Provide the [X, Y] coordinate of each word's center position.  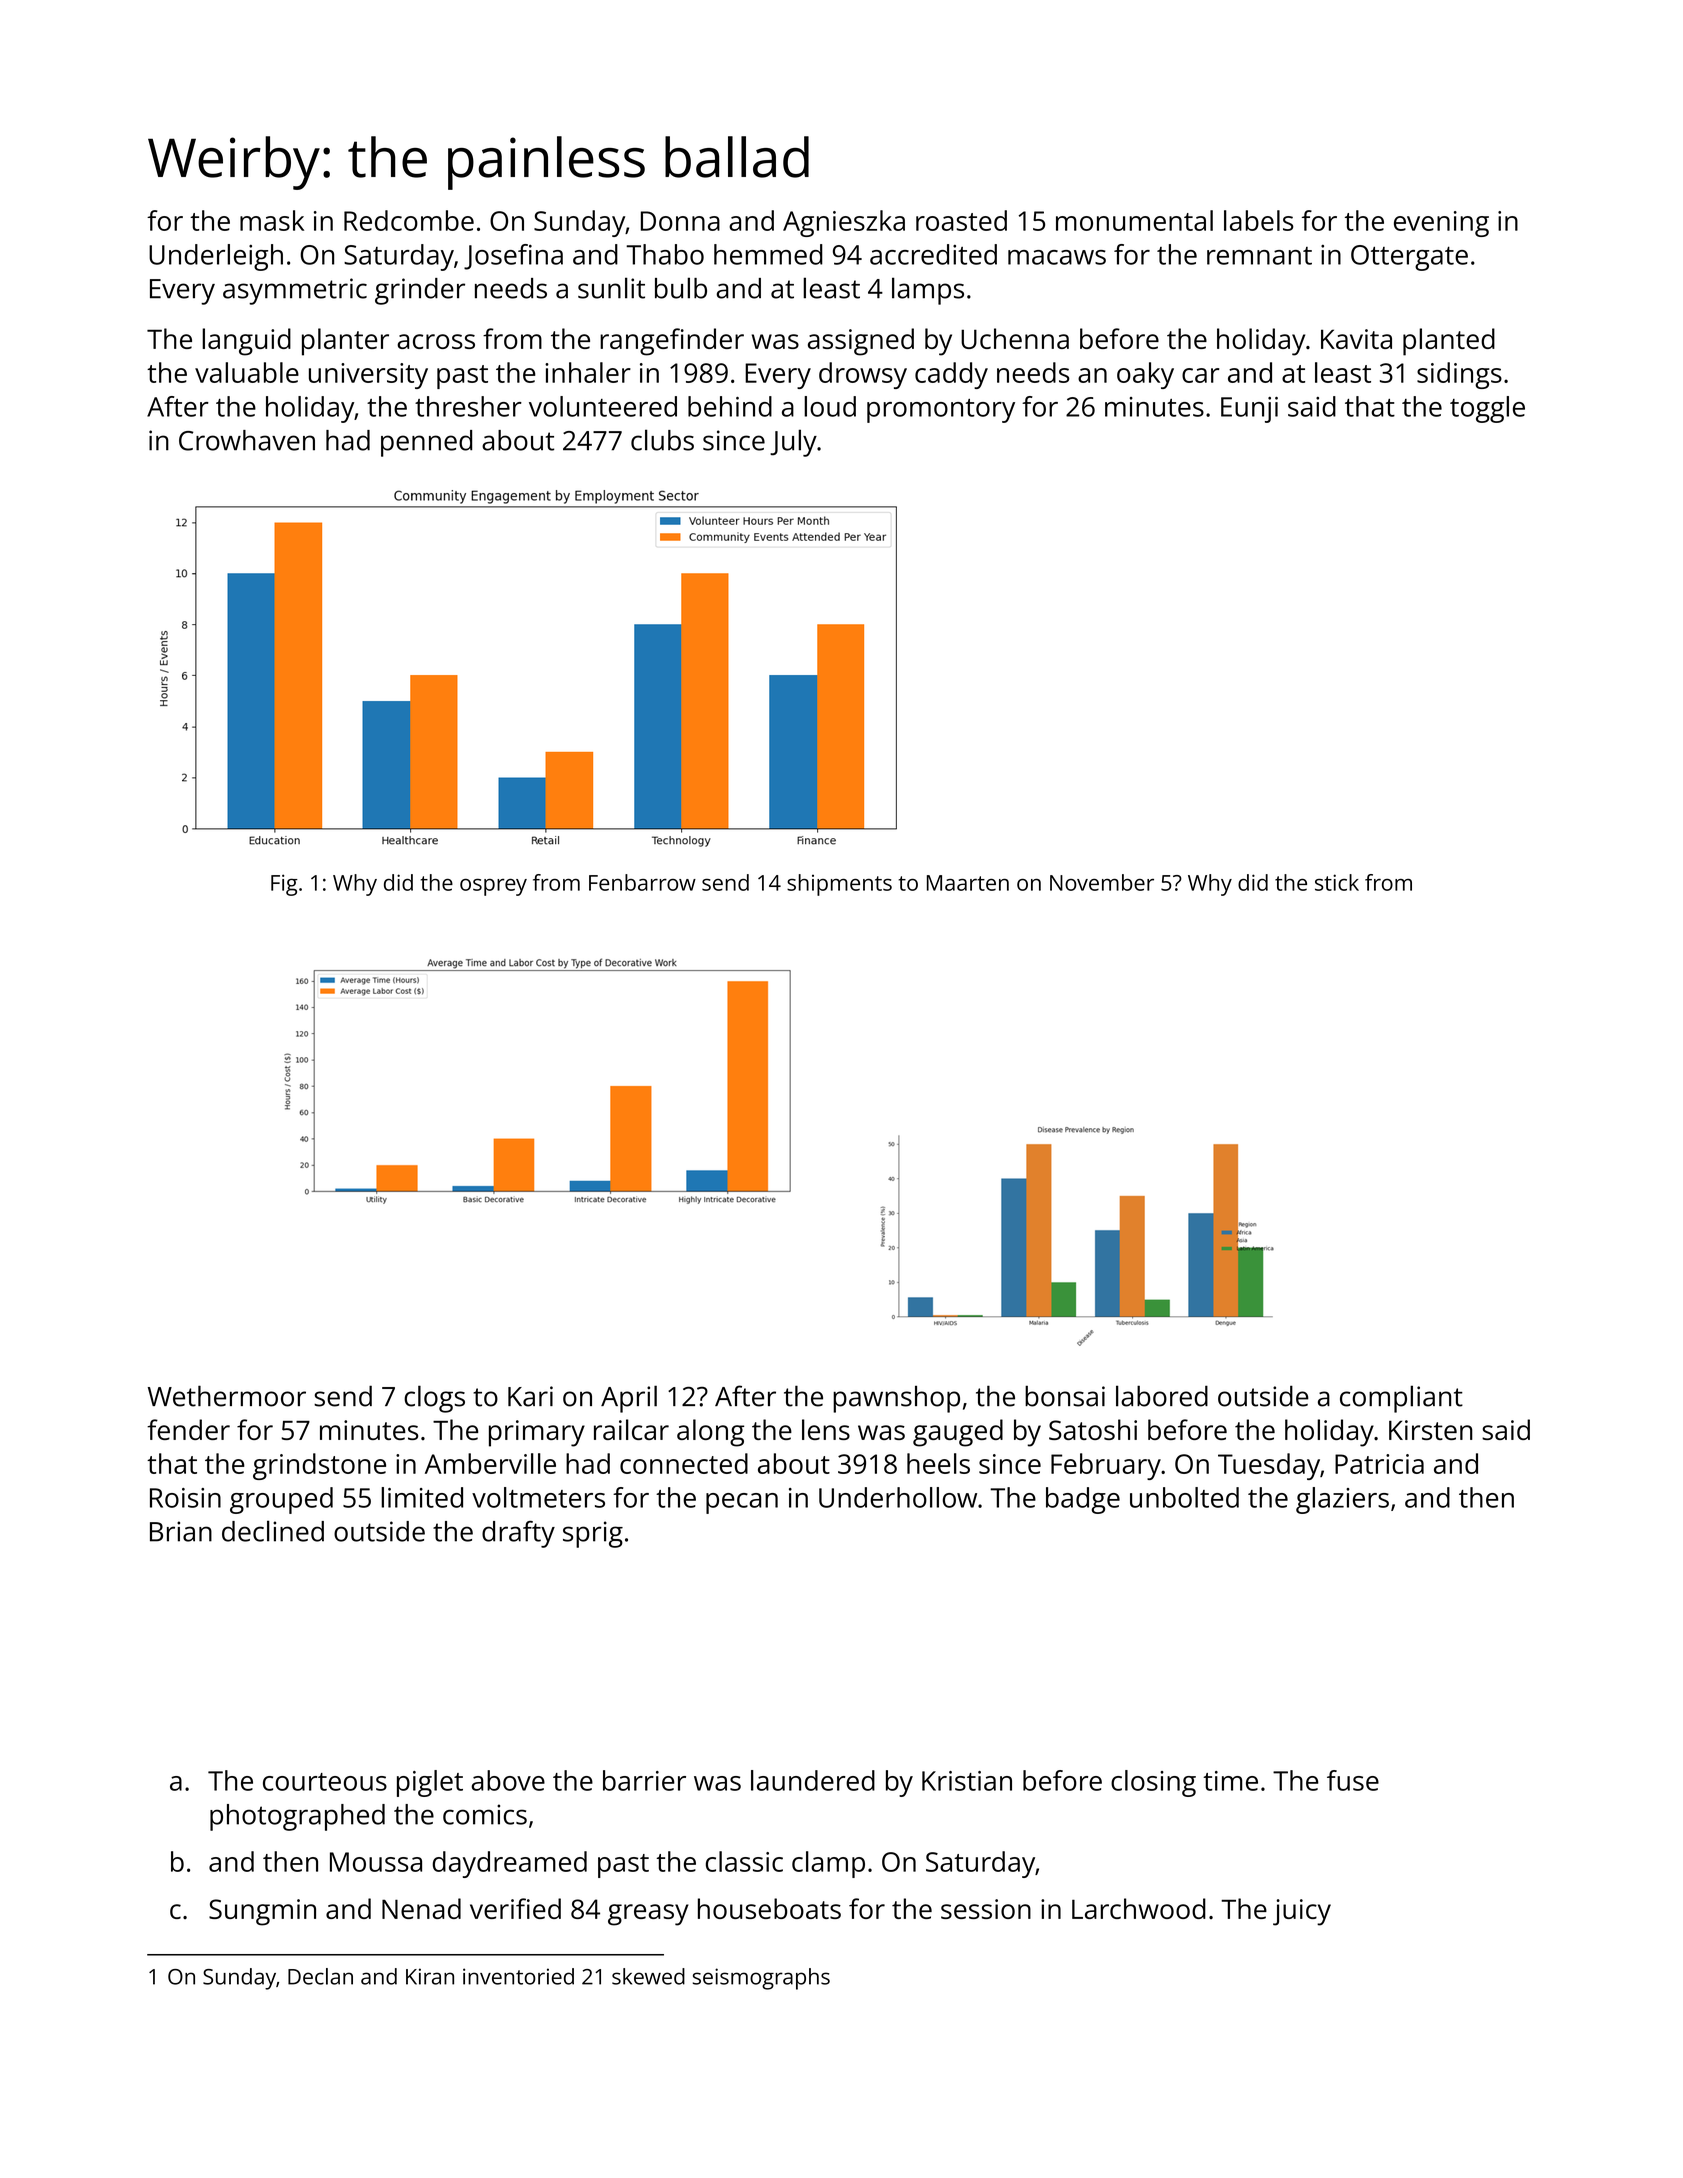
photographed [297, 1817]
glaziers [1342, 1500]
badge [1083, 1500]
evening [1441, 224]
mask [272, 220]
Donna [680, 221]
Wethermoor [227, 1396]
